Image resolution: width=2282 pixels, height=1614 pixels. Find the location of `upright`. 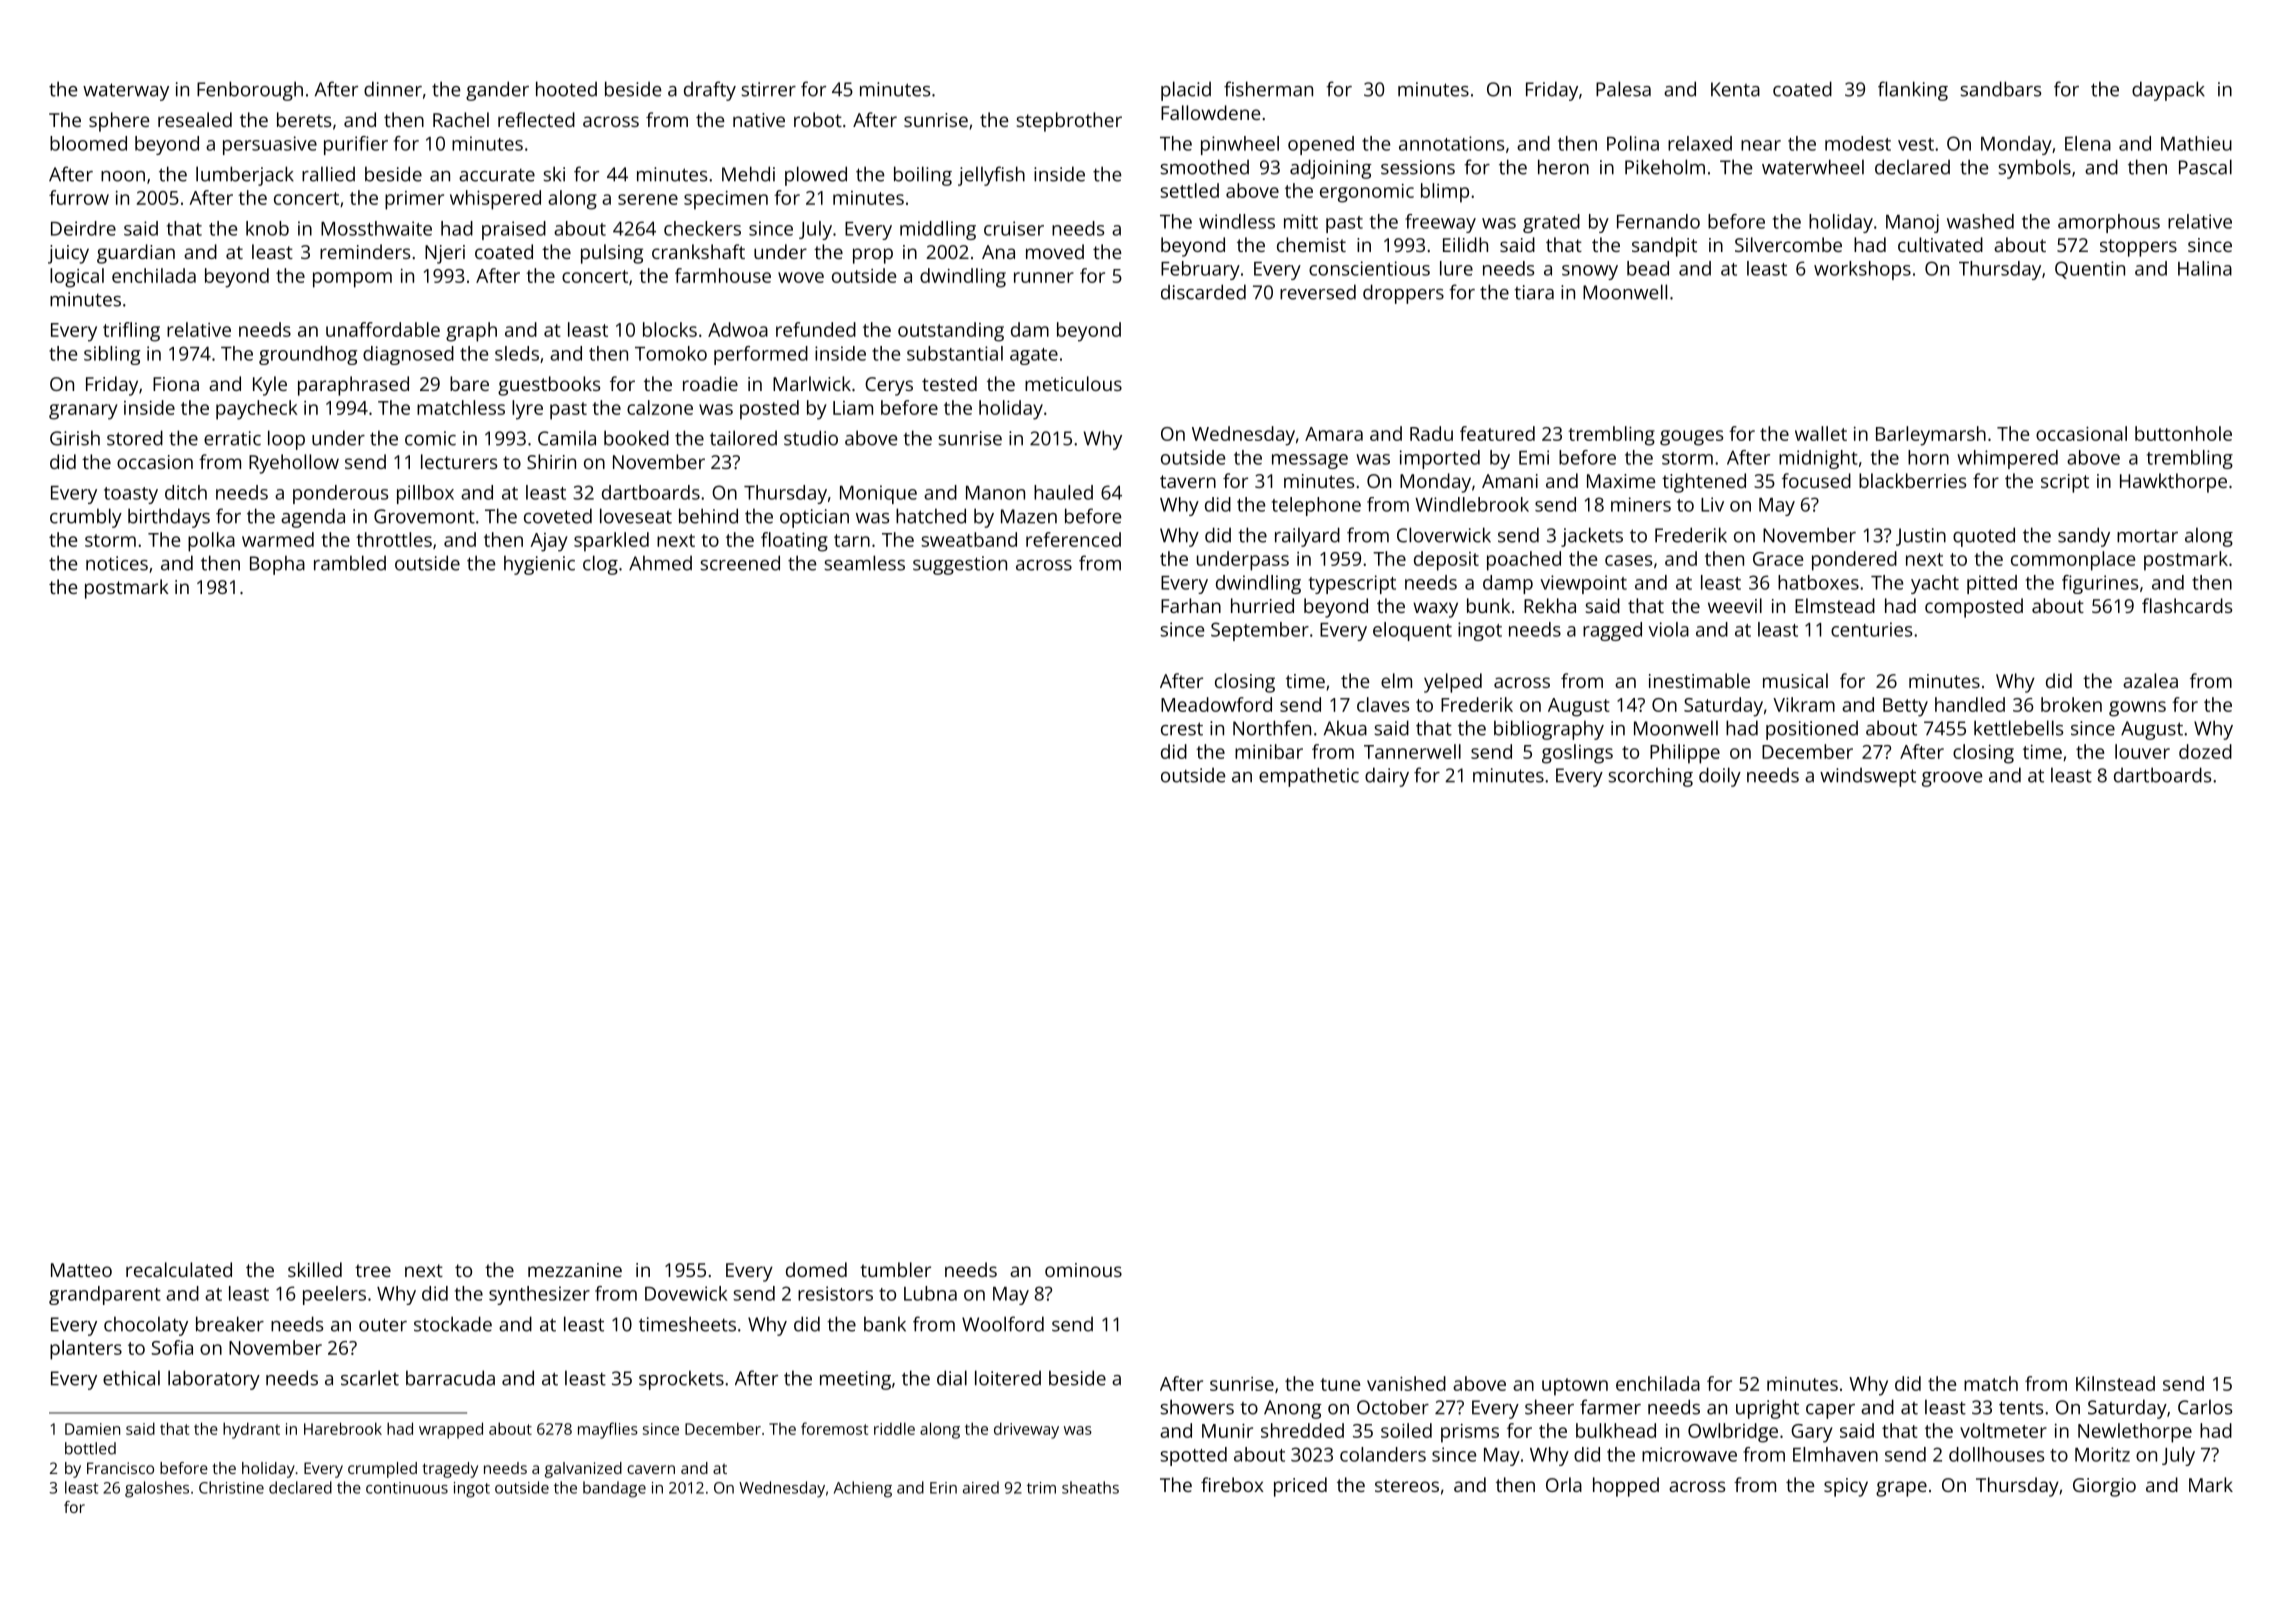

upright is located at coordinates (1767, 1409).
